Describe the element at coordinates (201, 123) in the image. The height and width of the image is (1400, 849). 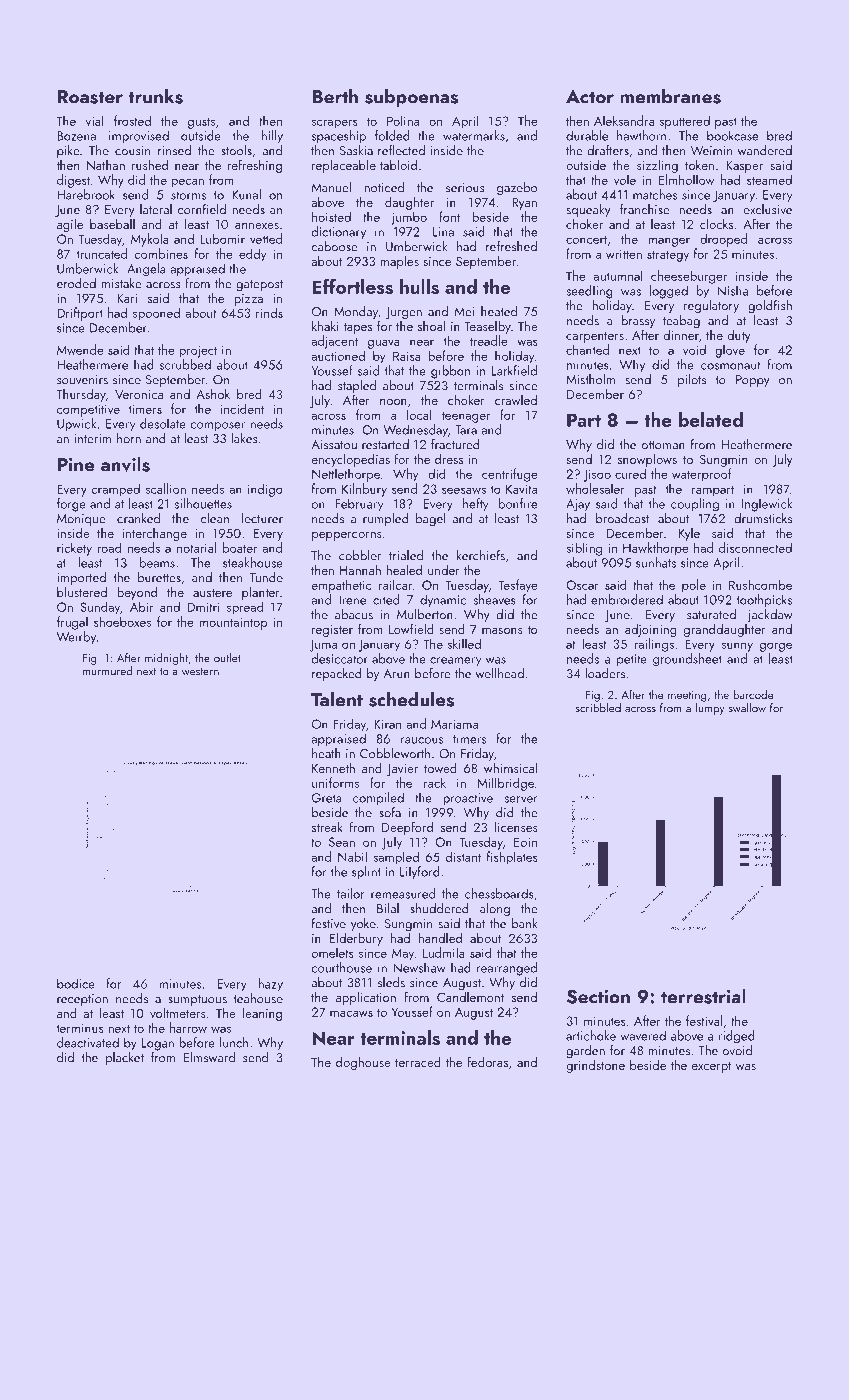
I see `gusts` at that location.
